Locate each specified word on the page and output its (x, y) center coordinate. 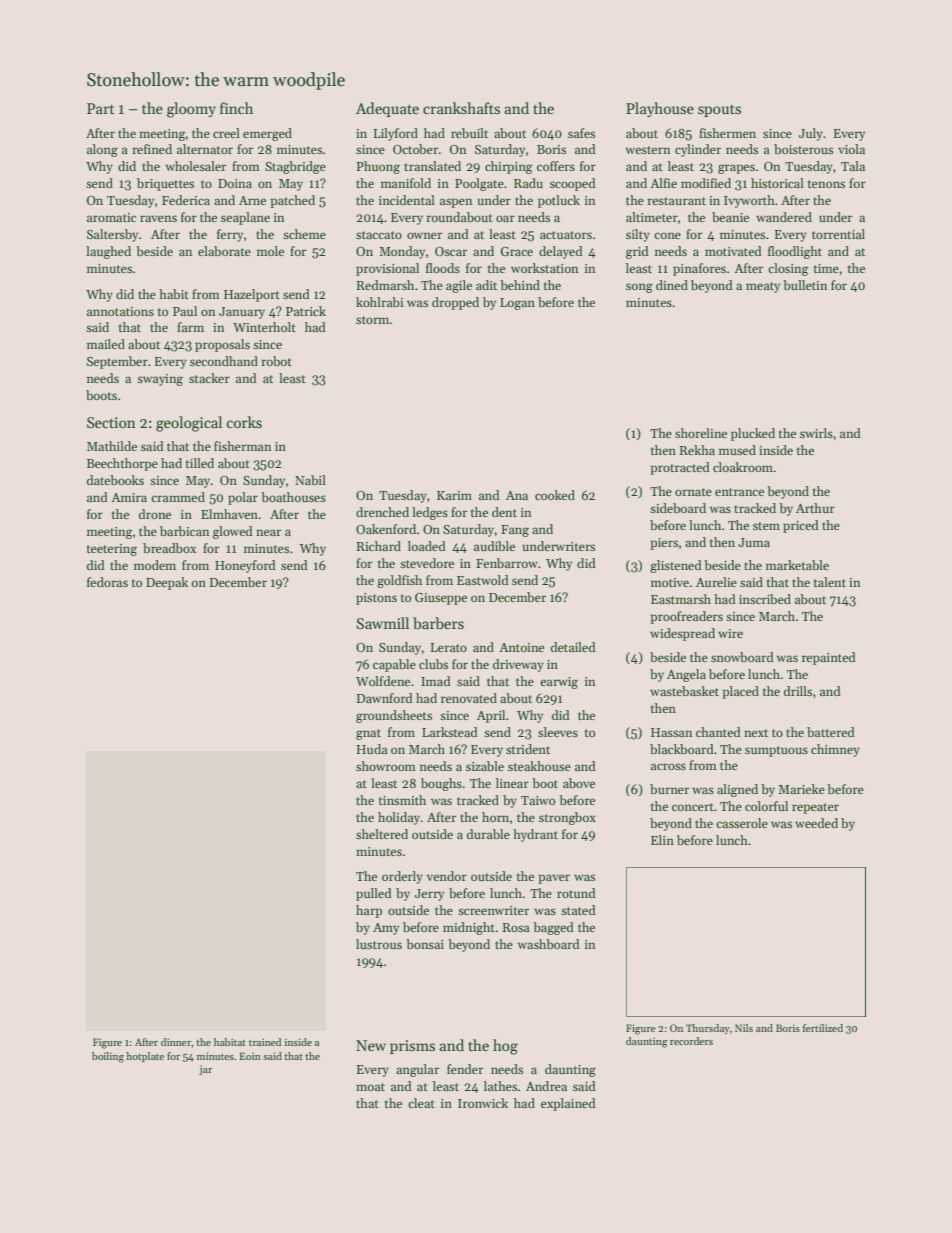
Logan (517, 304)
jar (205, 1070)
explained (568, 1104)
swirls (816, 433)
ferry (230, 235)
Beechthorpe (122, 464)
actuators (566, 235)
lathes (500, 1086)
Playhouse (660, 109)
